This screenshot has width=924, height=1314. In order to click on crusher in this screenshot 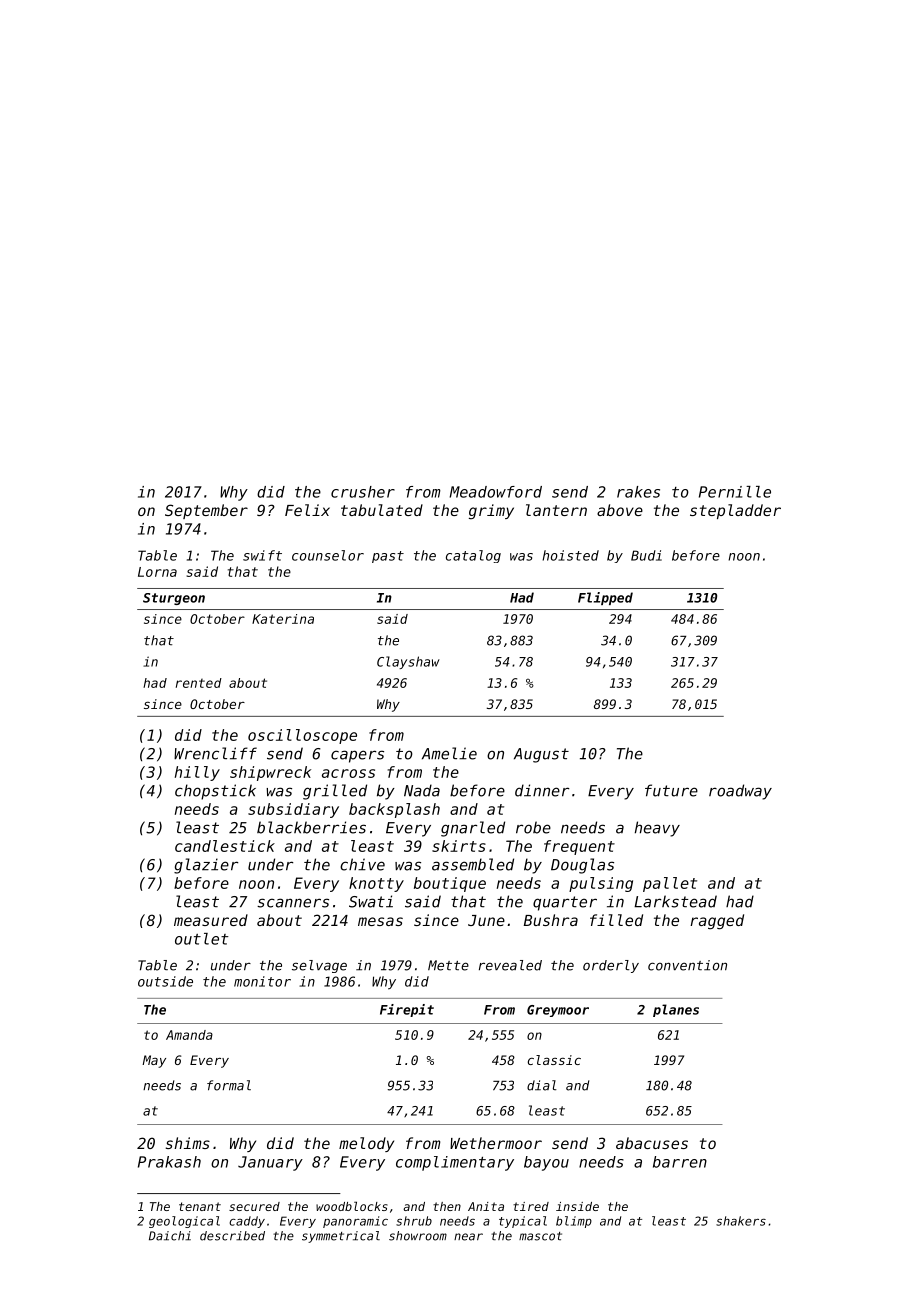, I will do `click(363, 492)`.
